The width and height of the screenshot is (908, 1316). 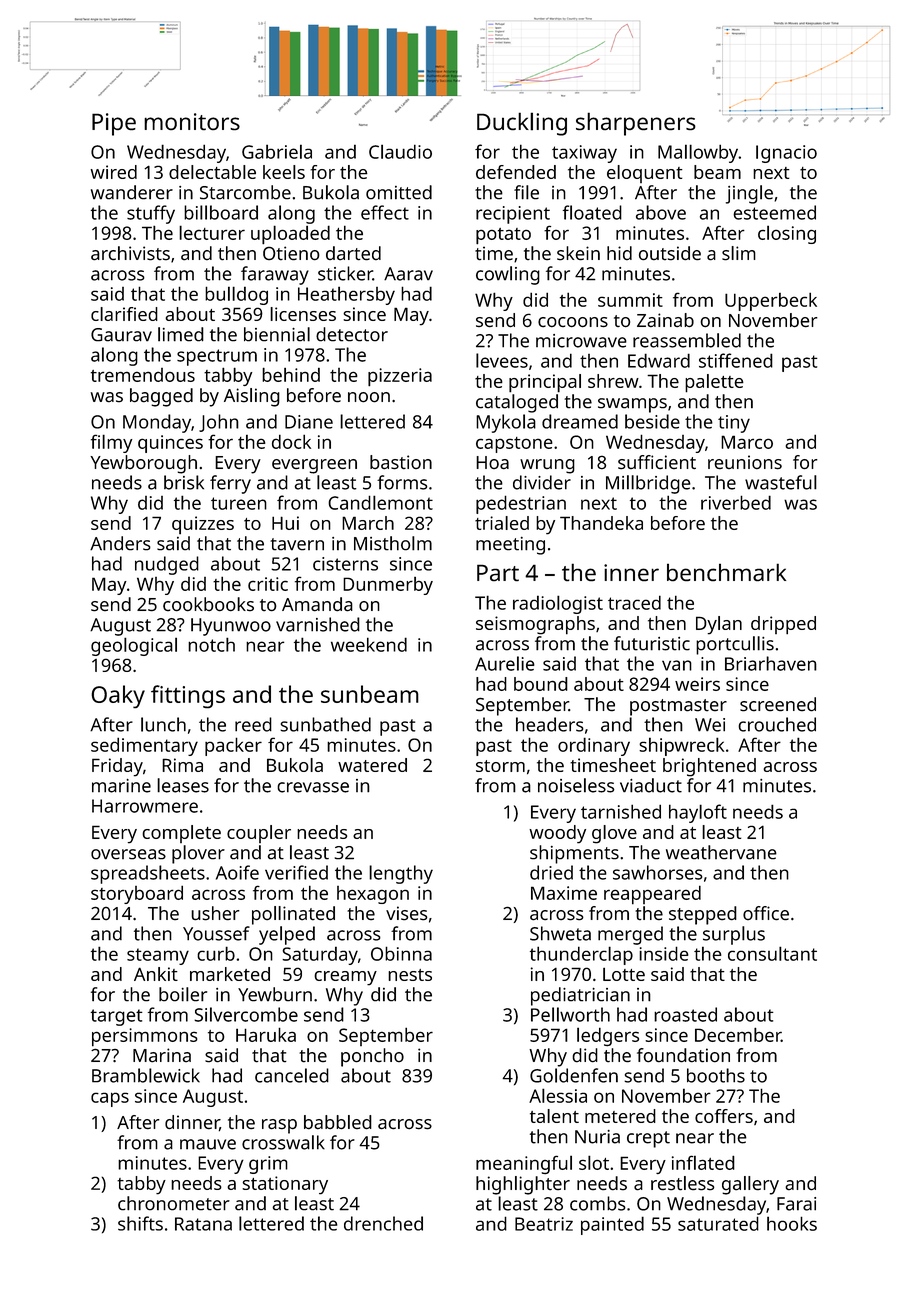 I want to click on Upperbeck, so click(x=771, y=301).
